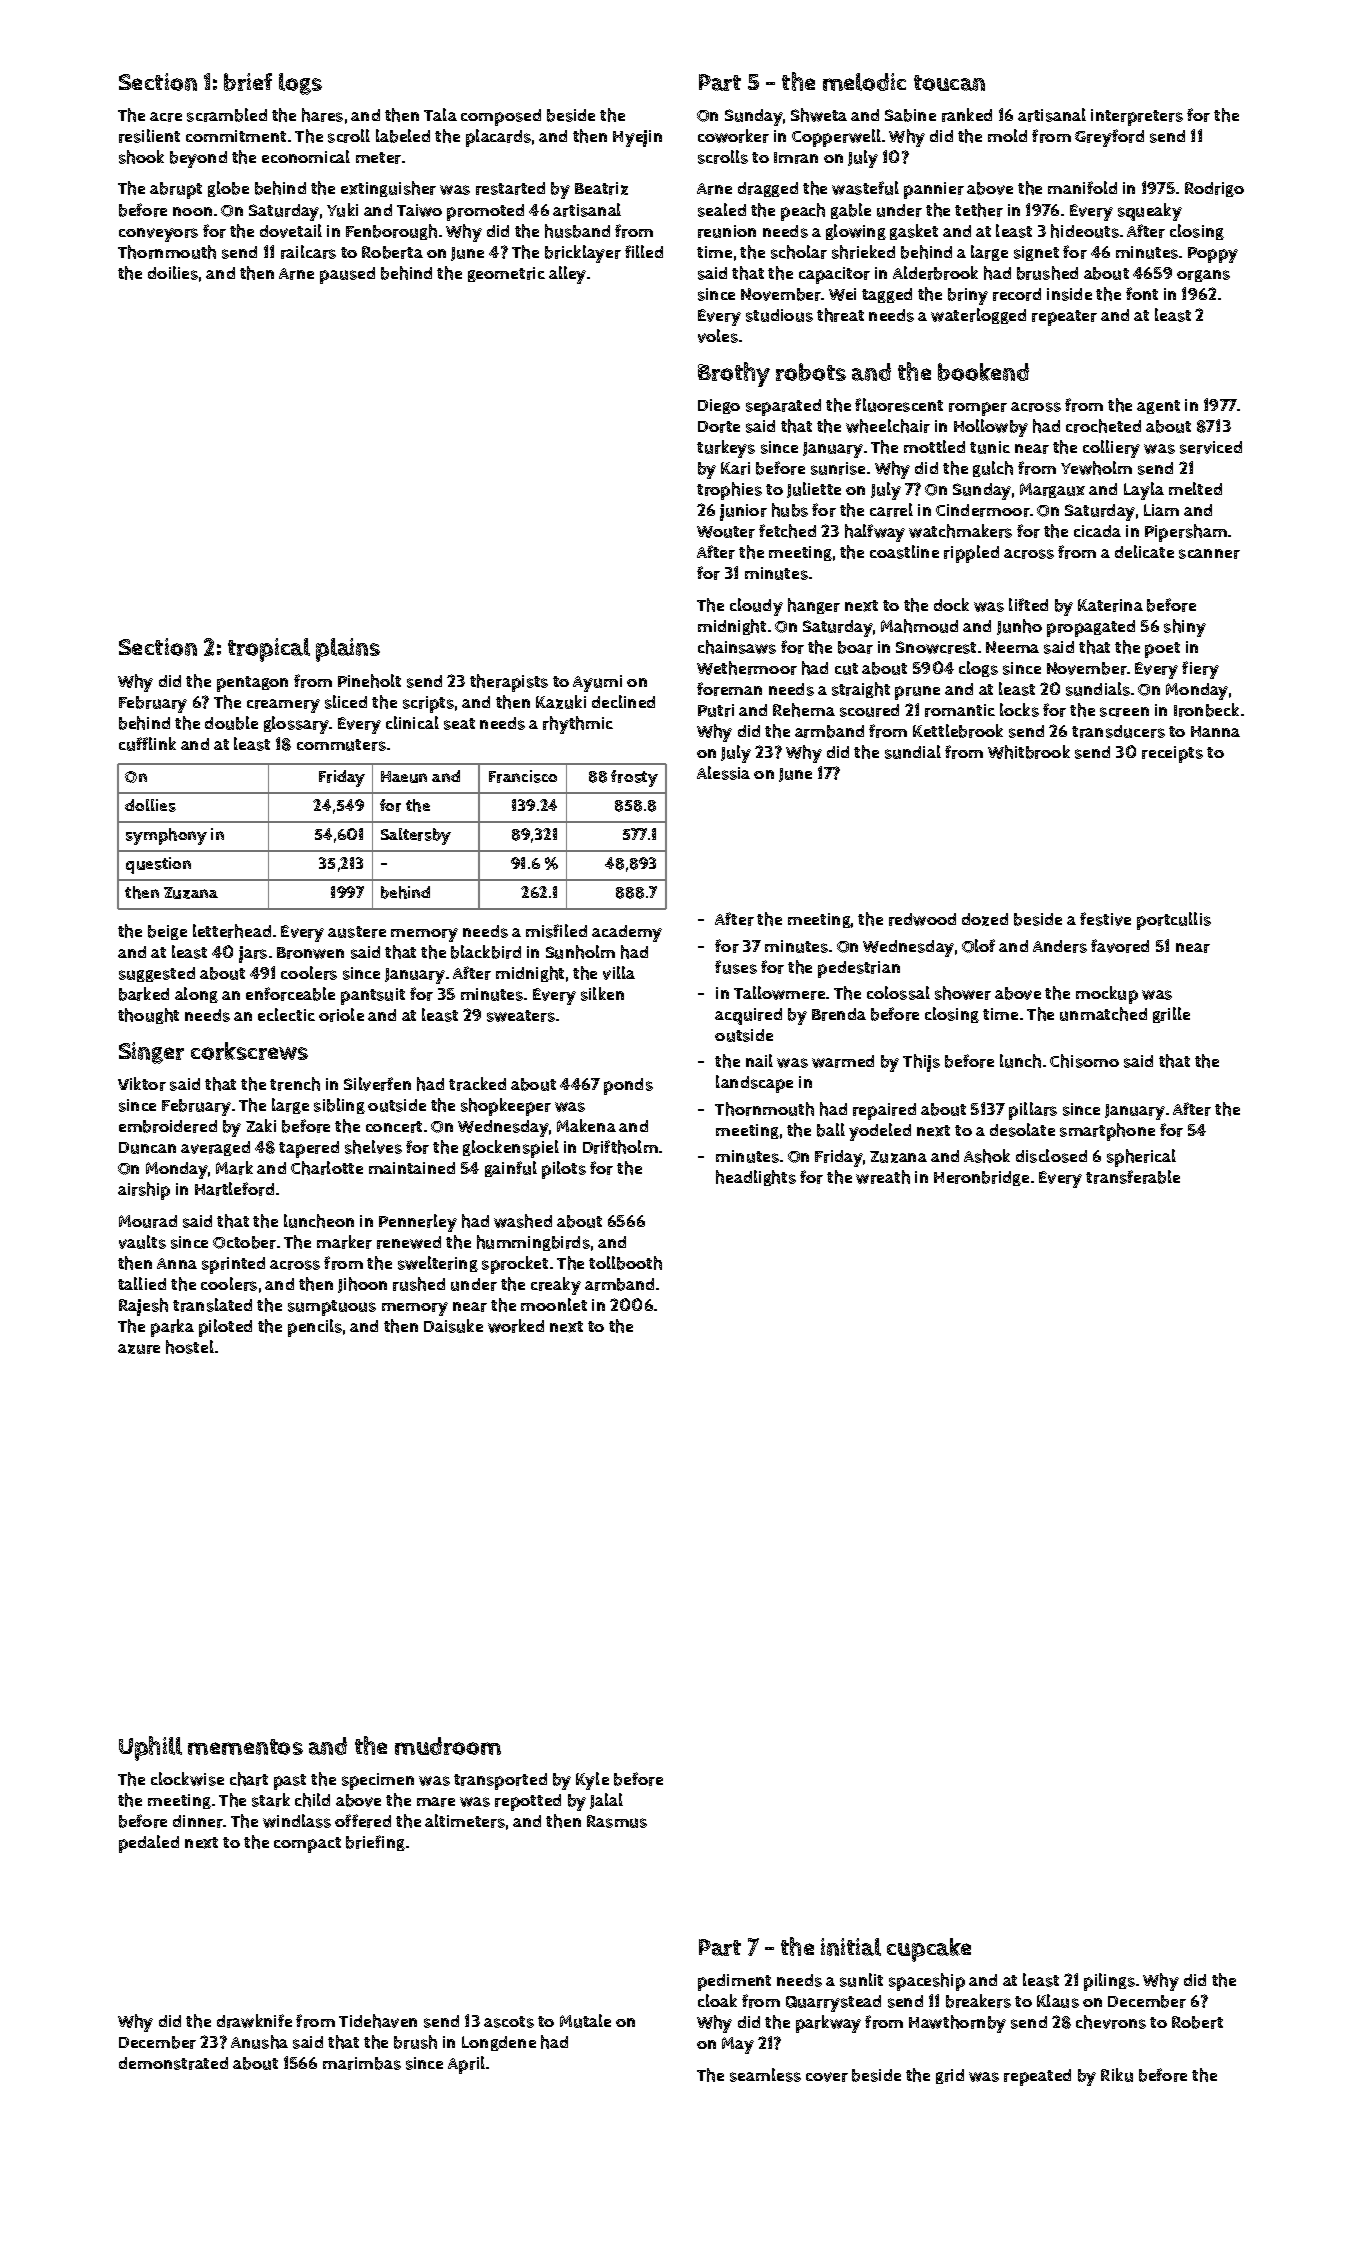 This document has width=1363, height=2245. I want to click on ball, so click(831, 1130).
